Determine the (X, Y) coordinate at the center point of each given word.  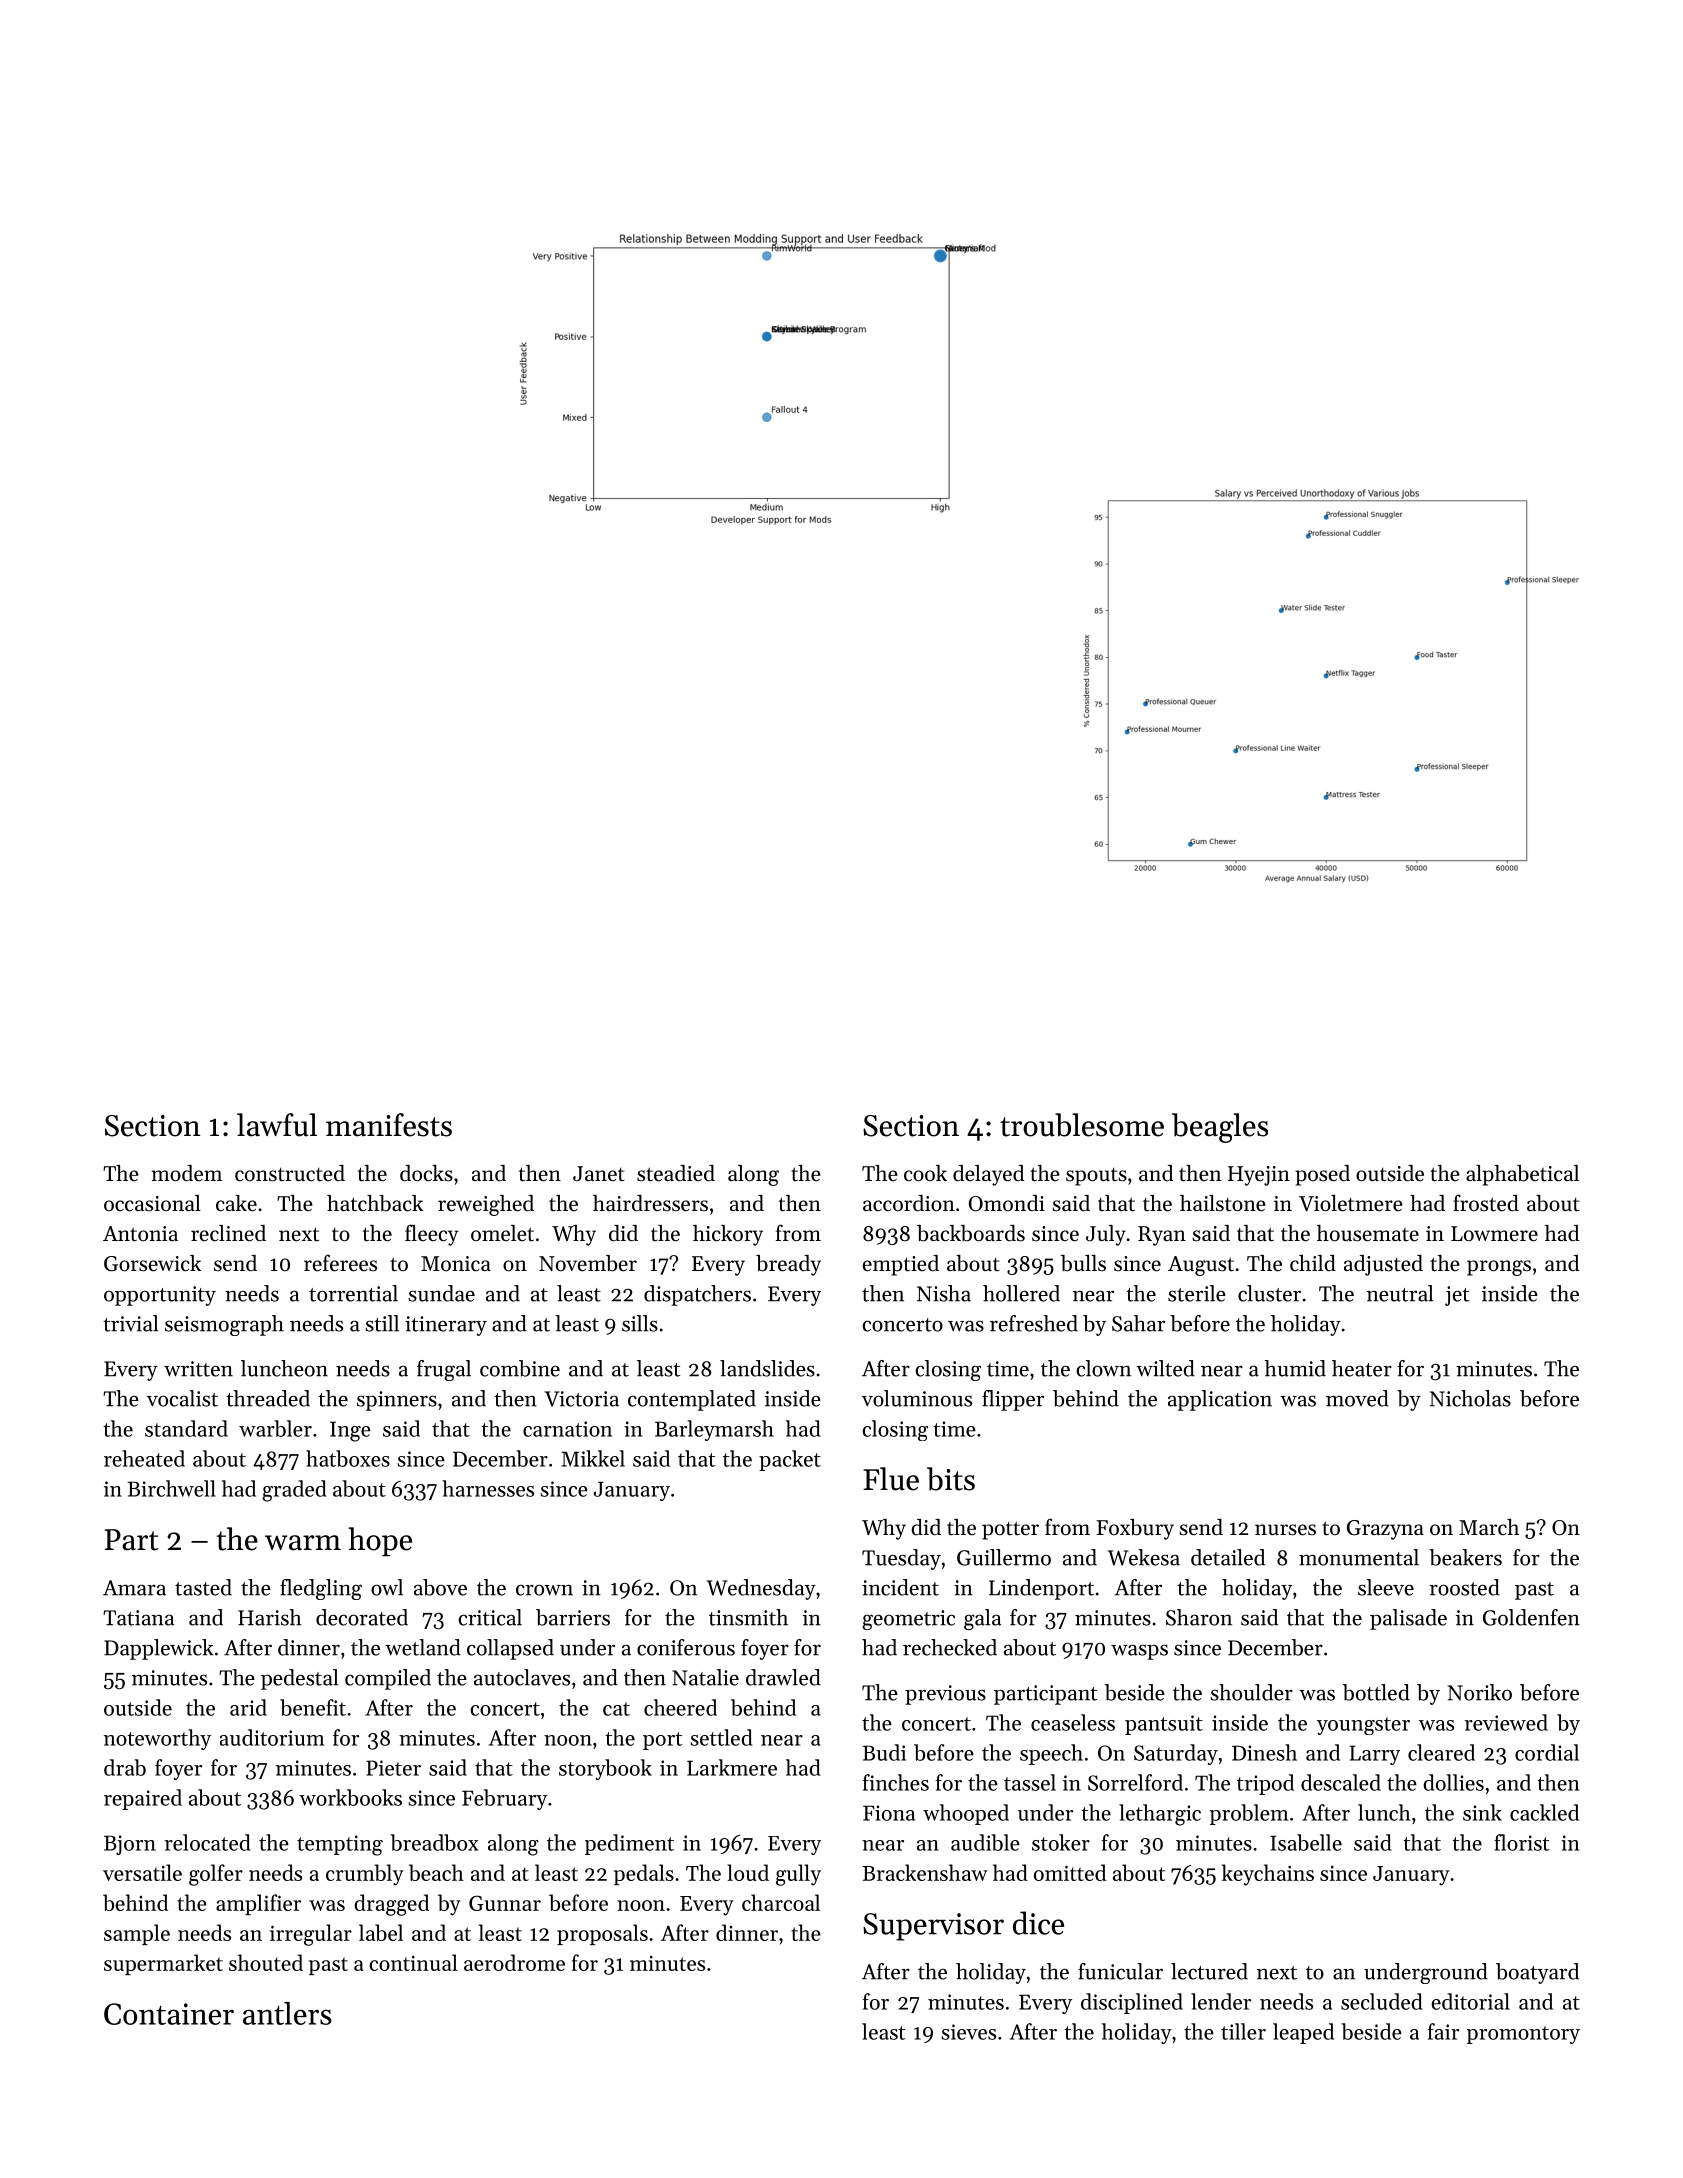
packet (790, 1460)
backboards (971, 1233)
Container (169, 2014)
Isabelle (1306, 1842)
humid (1295, 1368)
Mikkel (593, 1458)
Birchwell (172, 1488)
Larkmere (732, 1767)
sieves (968, 2032)
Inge (350, 1431)
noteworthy (157, 1739)
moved (1357, 1398)
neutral (1400, 1293)
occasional (152, 1203)
